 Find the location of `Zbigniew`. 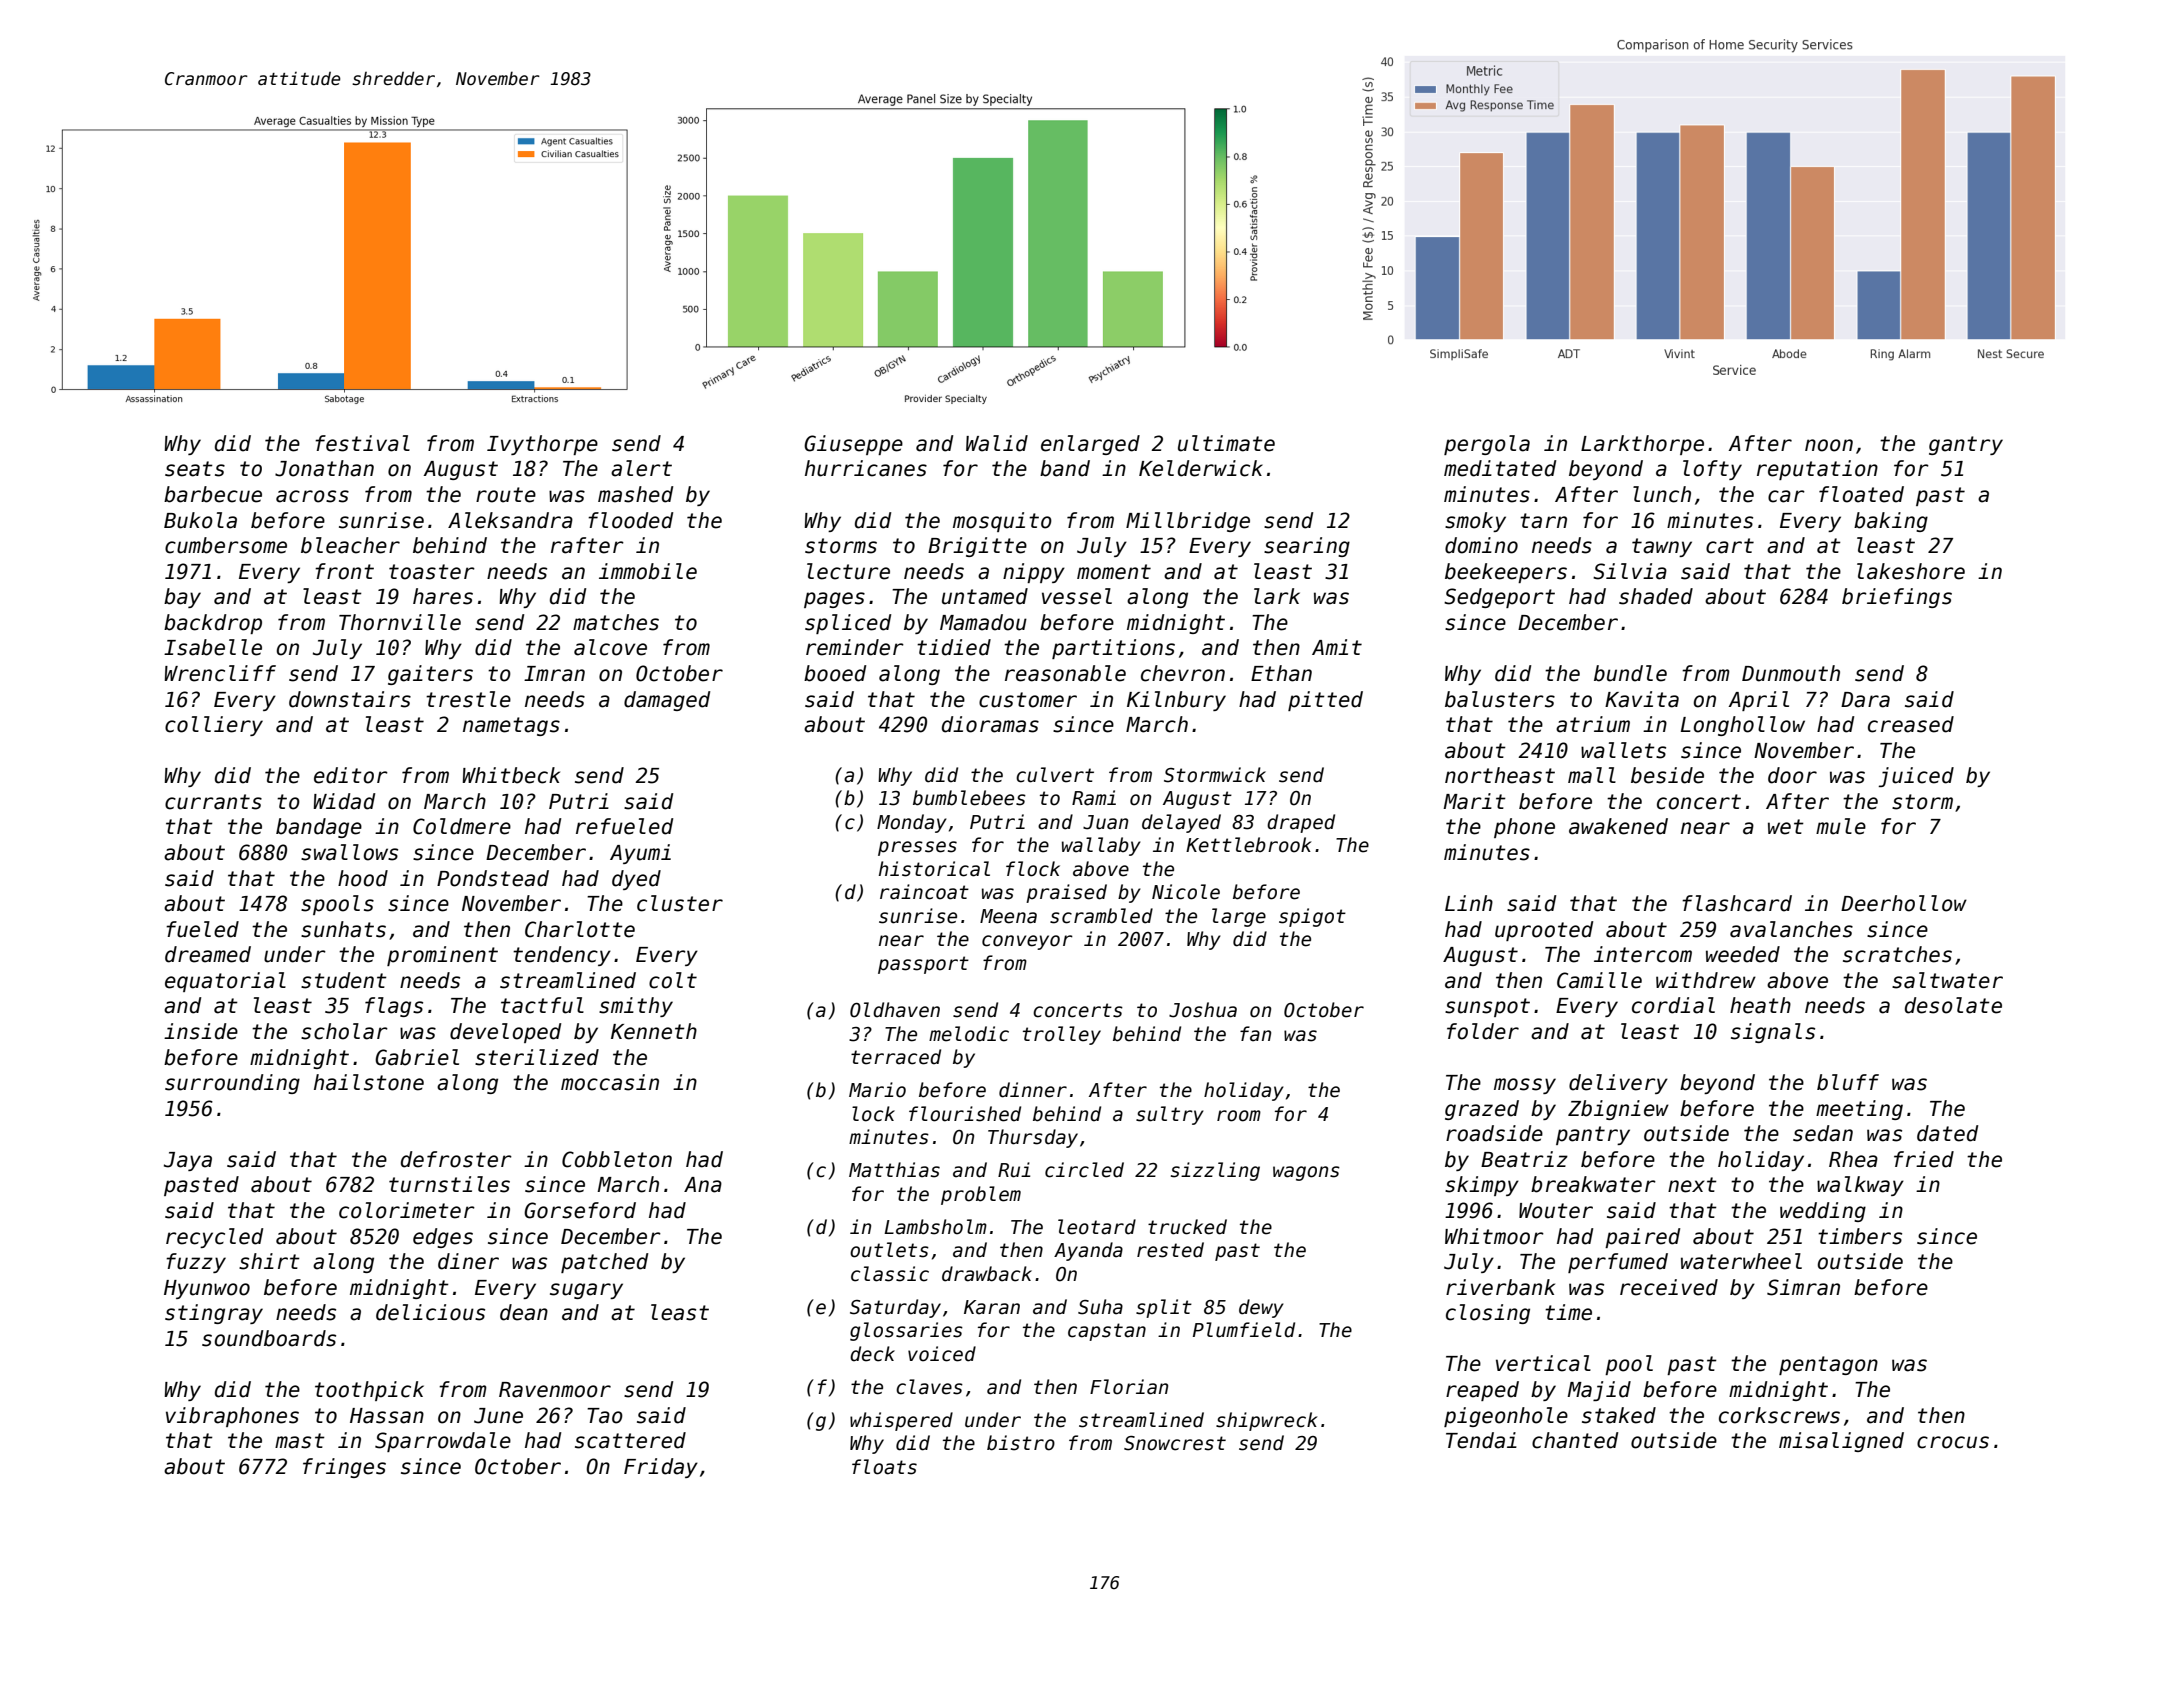

Zbigniew is located at coordinates (1618, 1110).
